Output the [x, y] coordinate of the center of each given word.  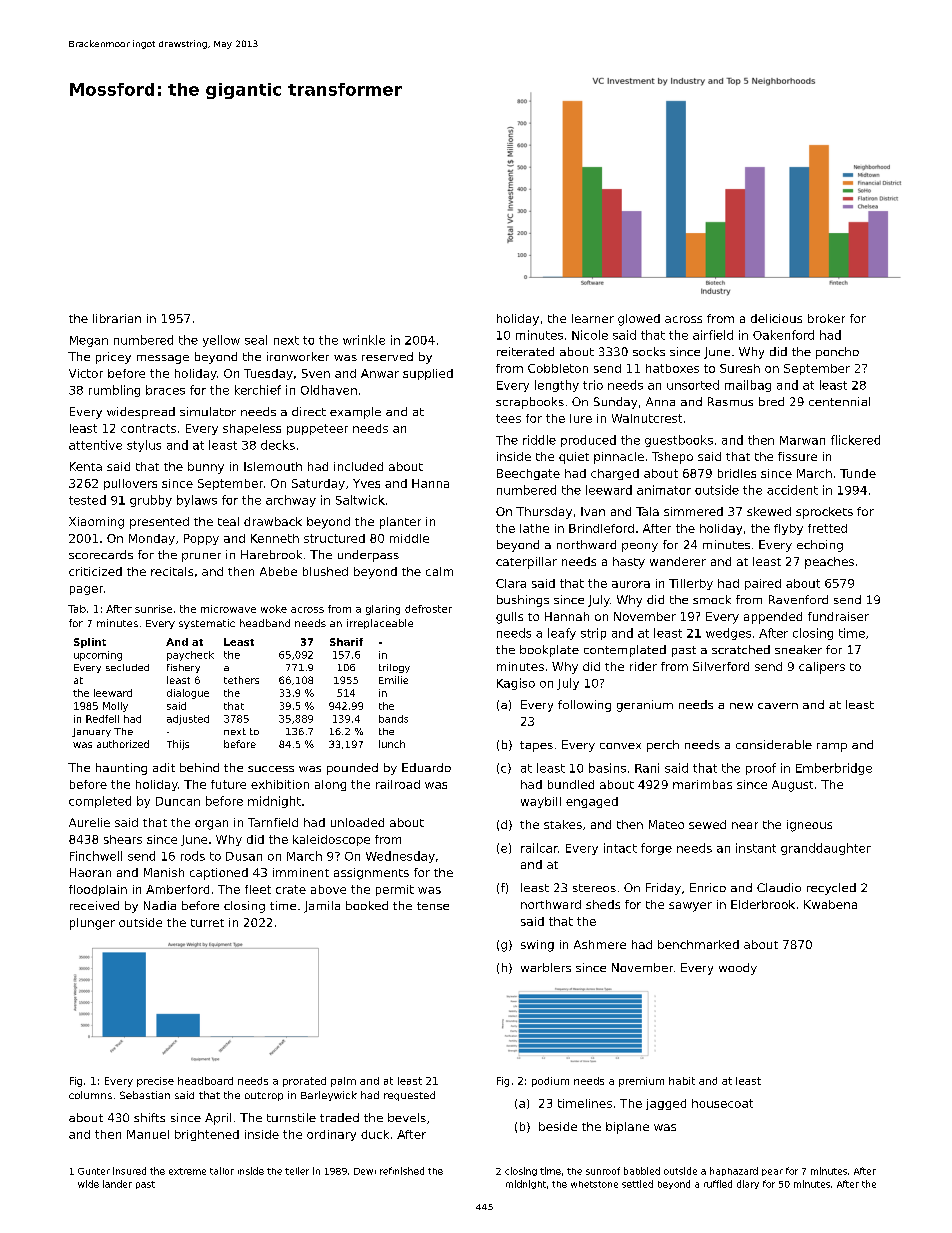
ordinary [331, 1135]
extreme [187, 1171]
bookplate [549, 651]
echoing [820, 546]
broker [826, 318]
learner [593, 318]
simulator [208, 411]
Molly [115, 707]
